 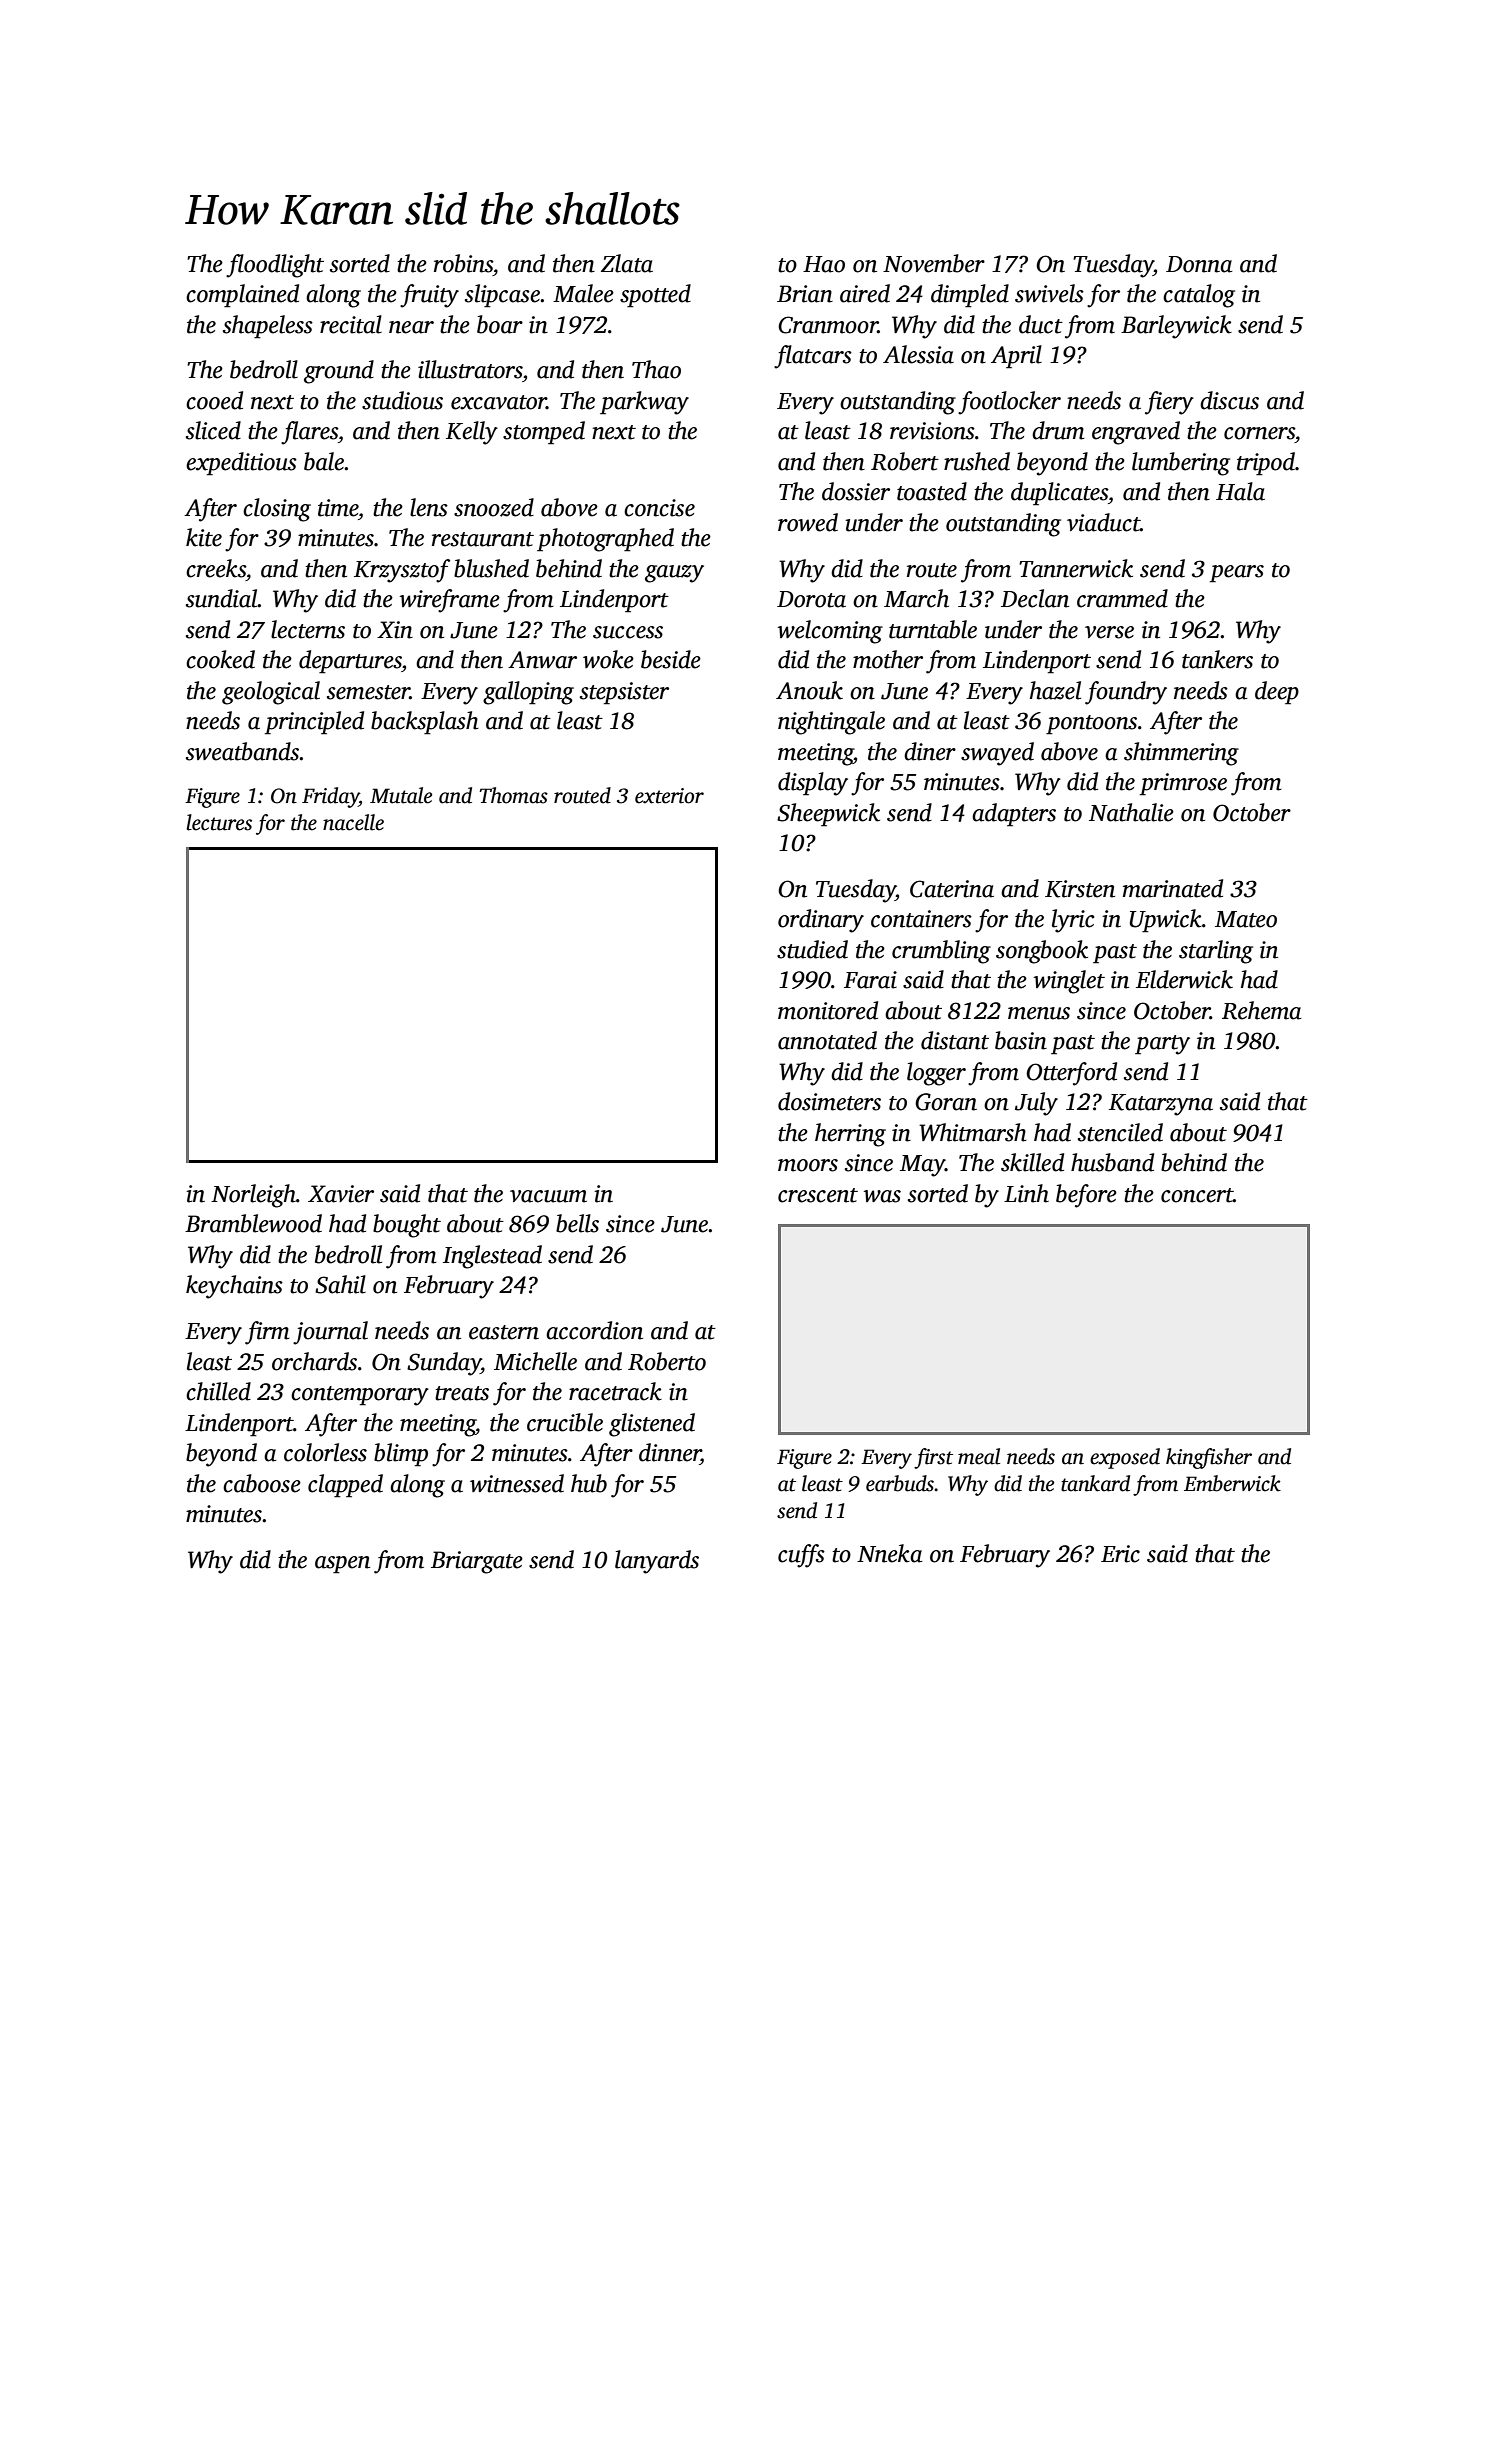 What do you see at coordinates (342, 1565) in the image?
I see `aspen` at bounding box center [342, 1565].
